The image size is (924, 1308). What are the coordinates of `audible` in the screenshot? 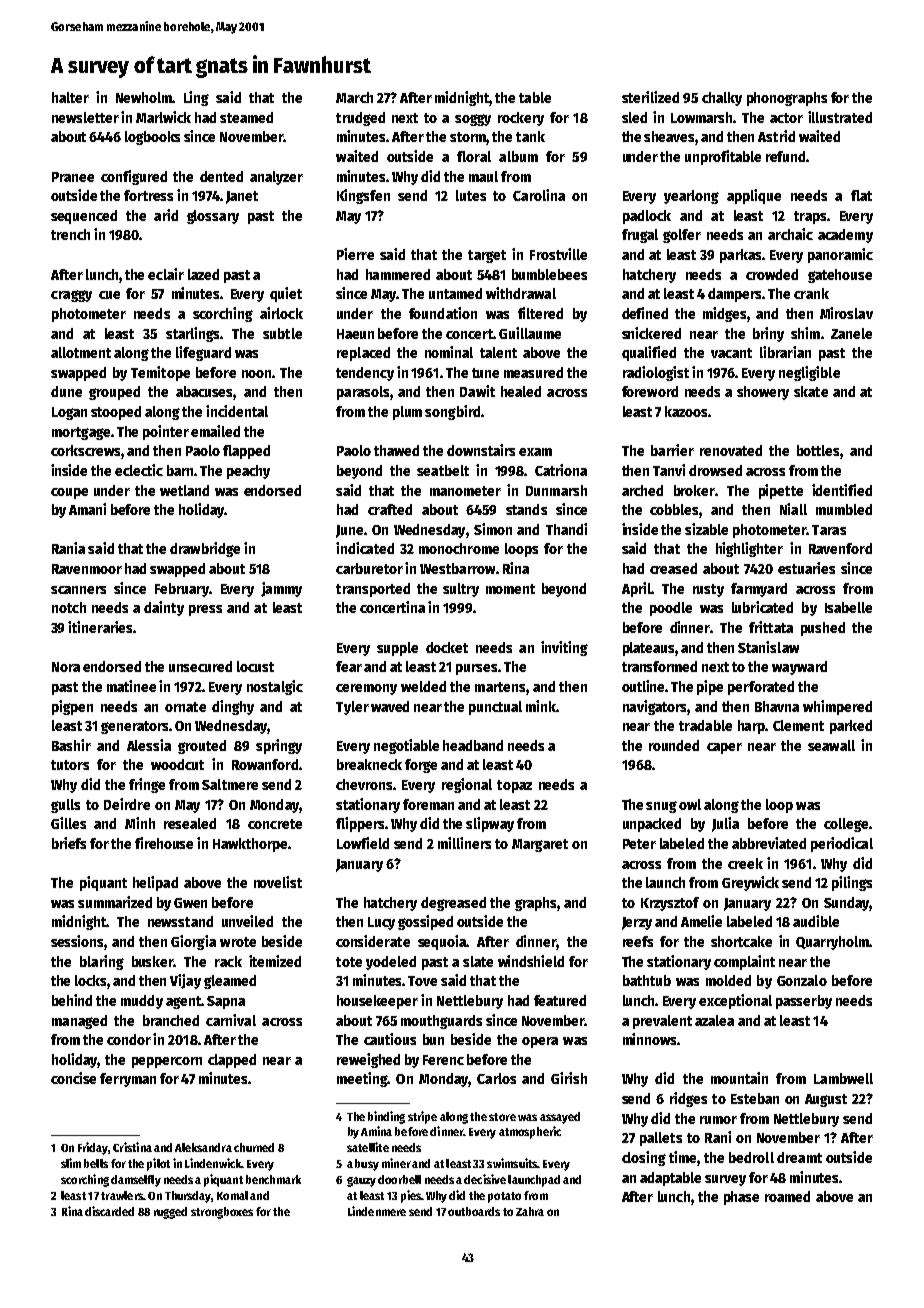 It's located at (816, 921).
